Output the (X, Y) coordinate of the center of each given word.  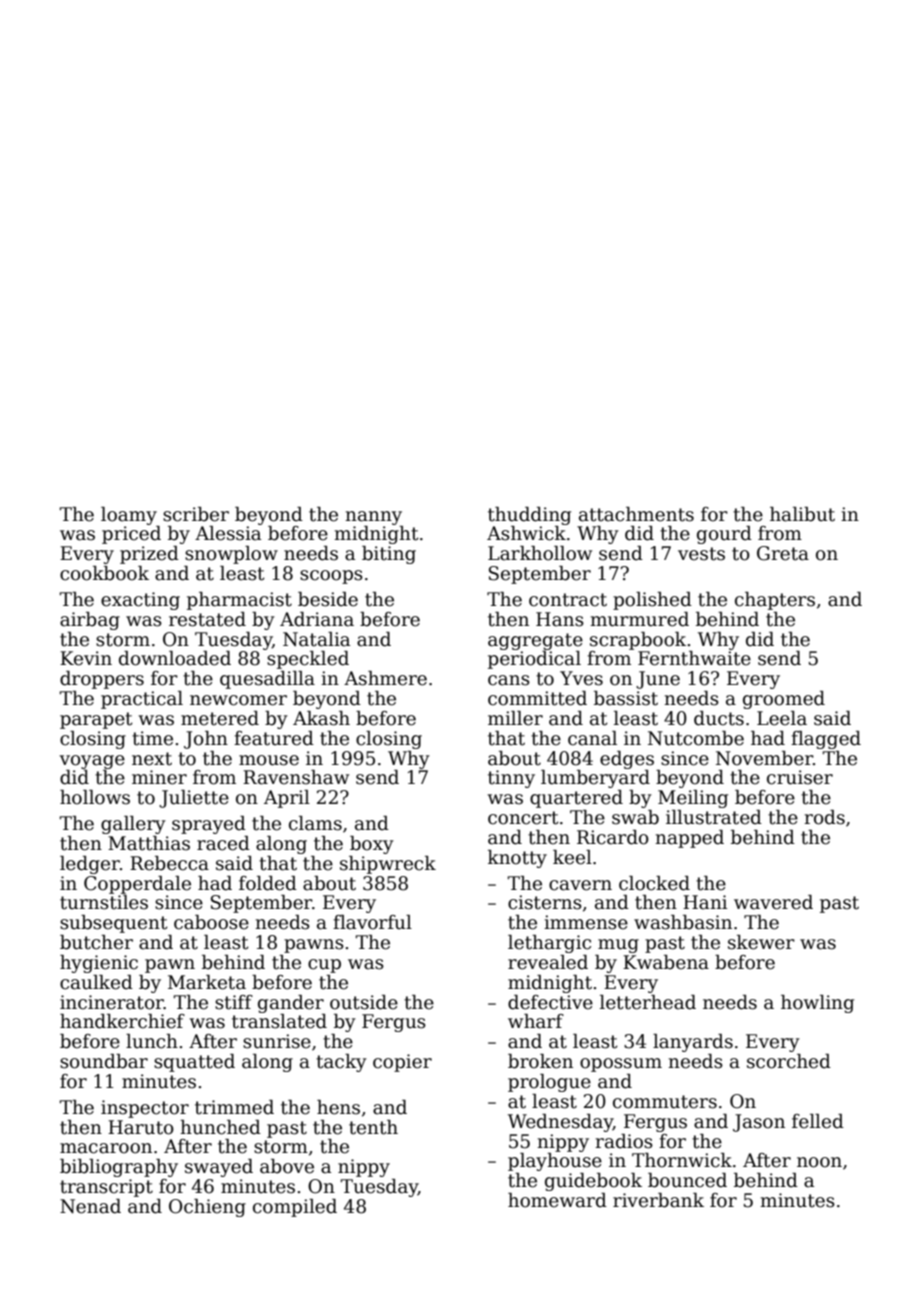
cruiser (800, 777)
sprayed (209, 825)
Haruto (141, 1127)
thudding (529, 516)
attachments (636, 514)
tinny (511, 779)
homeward (557, 1200)
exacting (140, 601)
